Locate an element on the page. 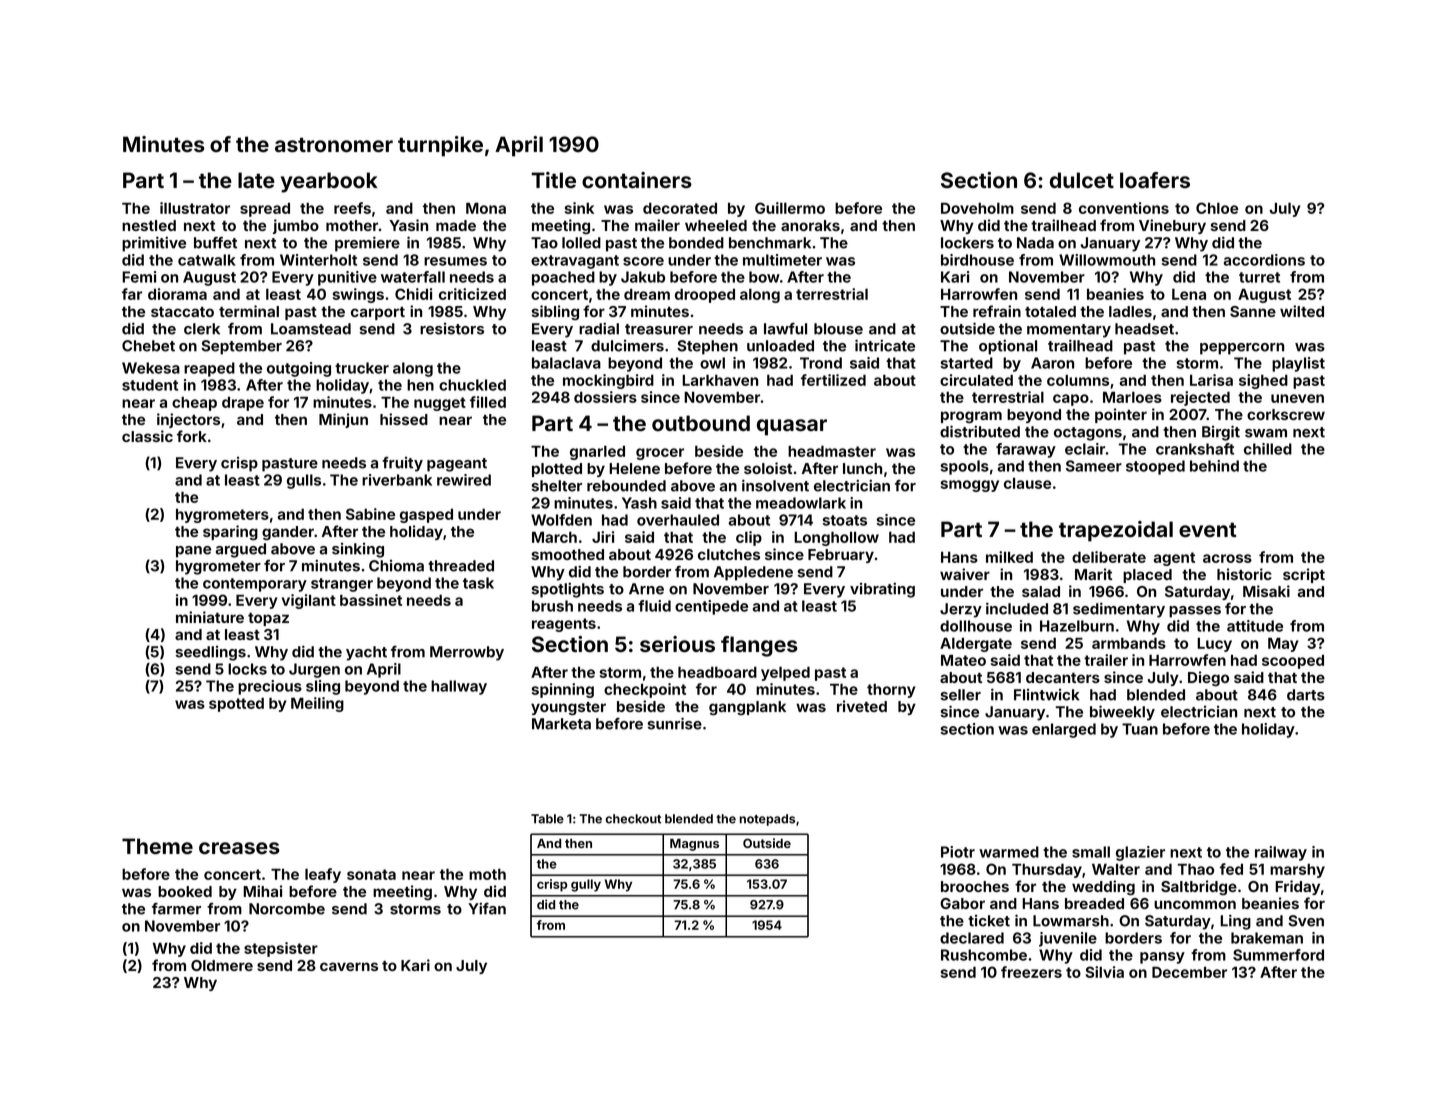  injectors is located at coordinates (188, 420).
